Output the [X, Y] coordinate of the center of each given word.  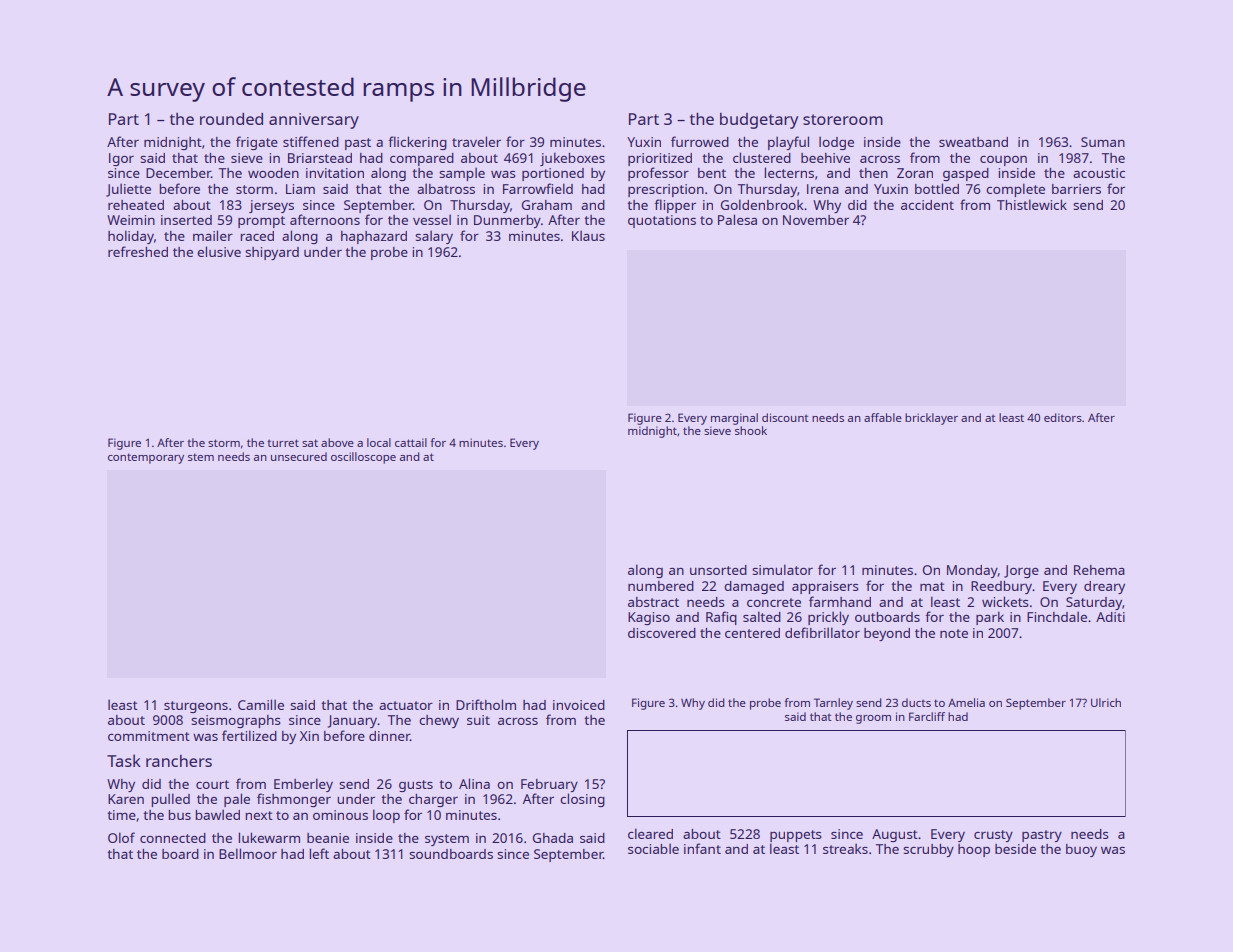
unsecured [299, 456]
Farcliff [927, 716]
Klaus [588, 235]
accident [927, 205]
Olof [121, 837]
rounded [231, 119]
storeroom [843, 119]
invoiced [579, 705]
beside [1015, 849]
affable [883, 417]
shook [751, 430]
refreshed [138, 251]
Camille [261, 704]
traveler [476, 141]
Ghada [553, 838]
